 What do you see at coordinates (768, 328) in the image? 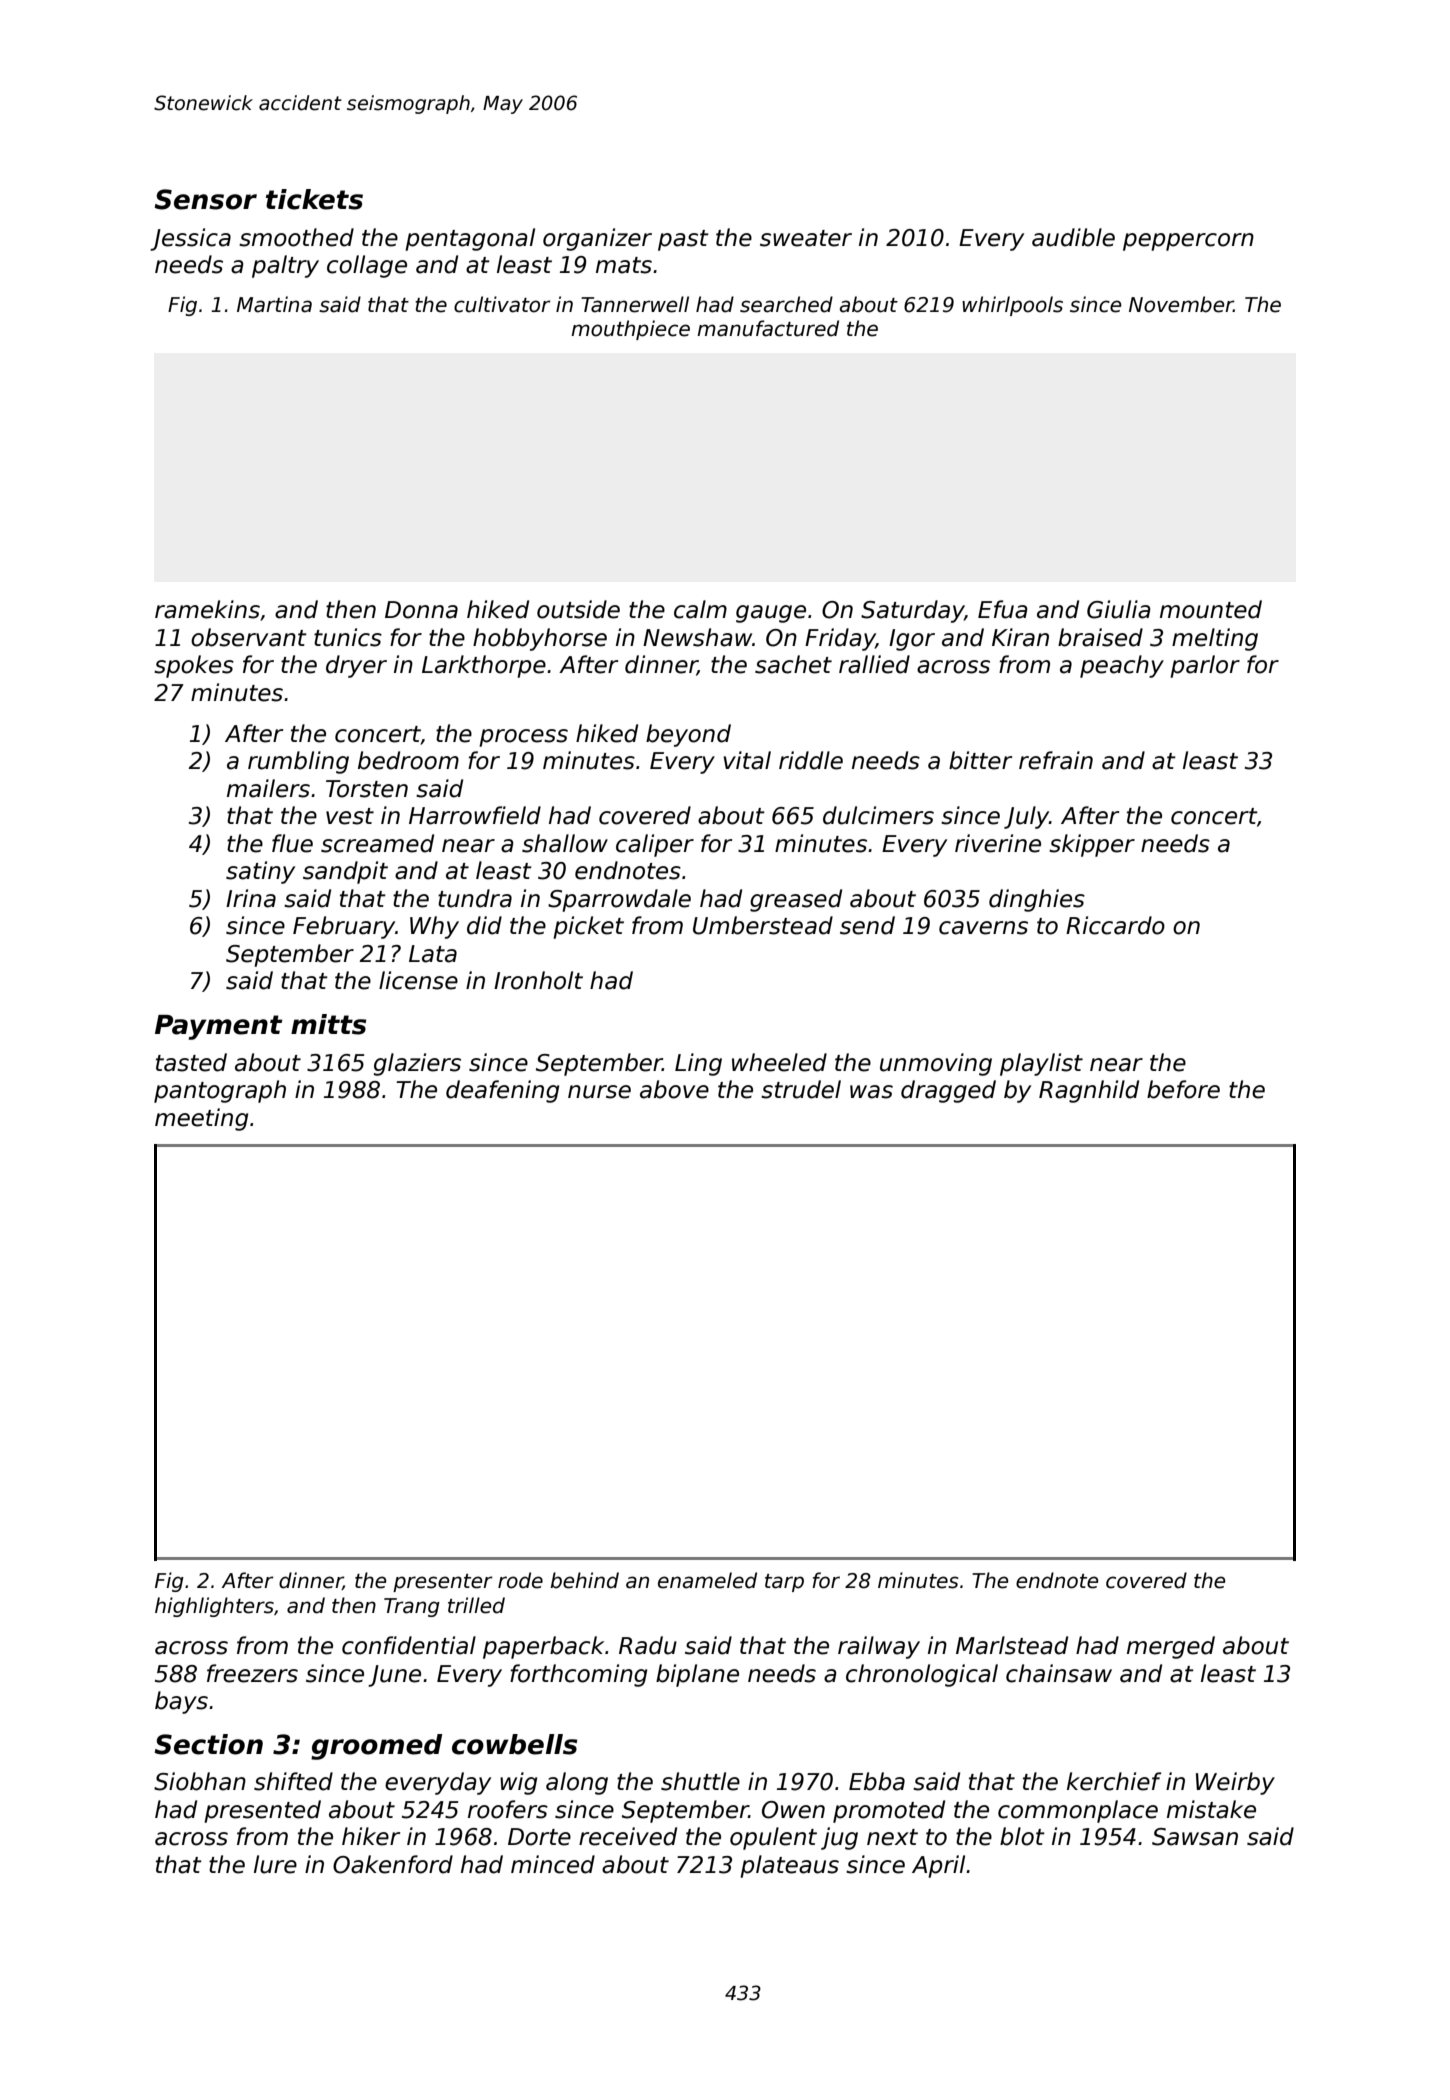
I see `manufactured` at bounding box center [768, 328].
